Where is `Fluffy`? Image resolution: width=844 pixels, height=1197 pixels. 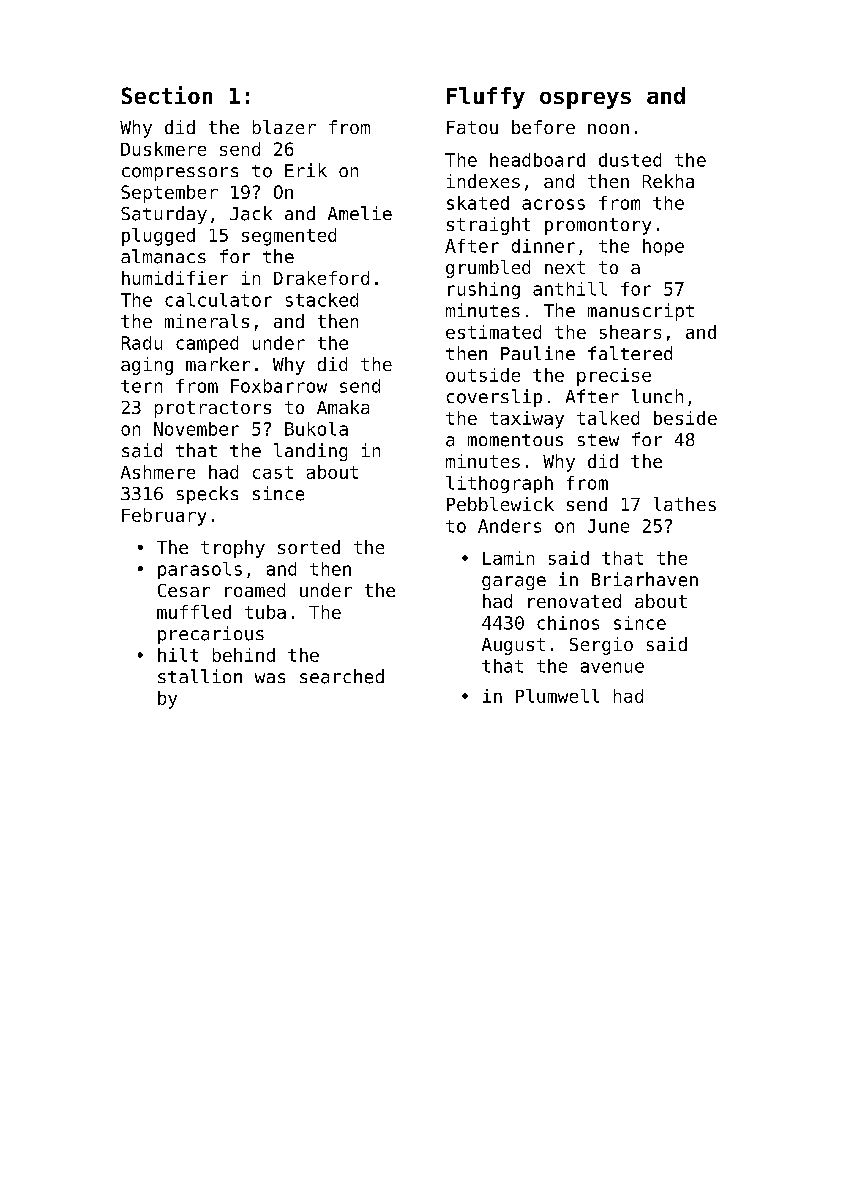
Fluffy is located at coordinates (486, 98).
